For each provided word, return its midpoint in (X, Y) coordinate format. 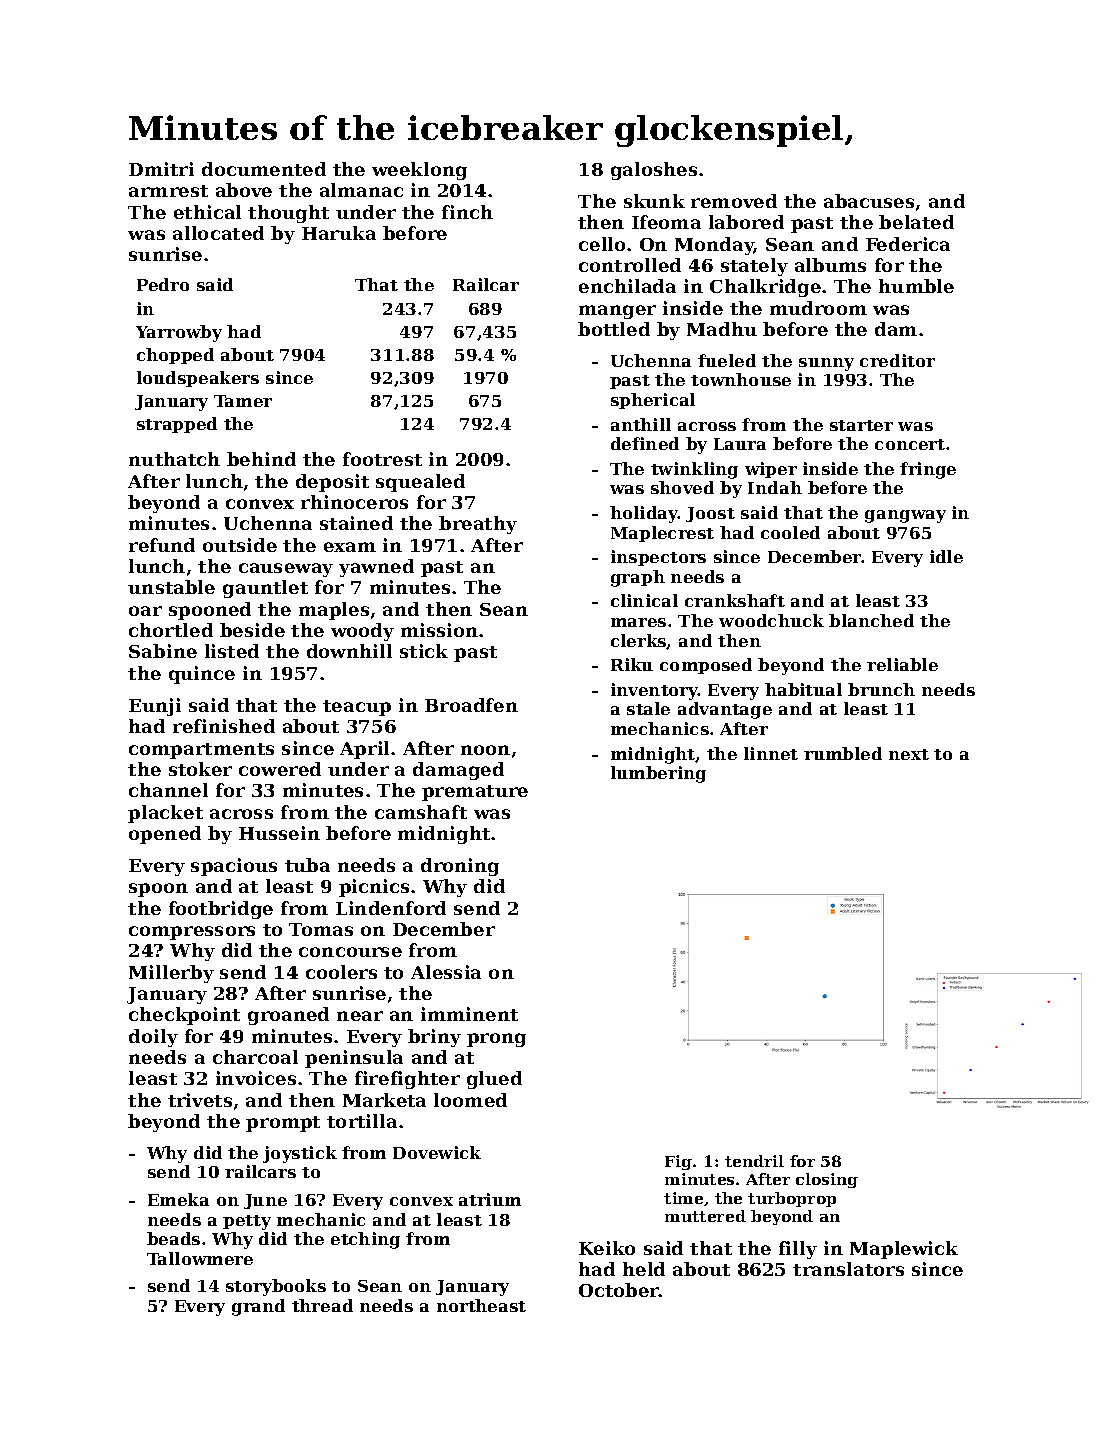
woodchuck (771, 620)
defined (645, 443)
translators (848, 1269)
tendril (754, 1161)
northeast (481, 1305)
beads (173, 1238)
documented (264, 169)
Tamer (243, 401)
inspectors (658, 558)
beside (252, 630)
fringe (928, 470)
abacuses (869, 201)
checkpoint (184, 1016)
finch (467, 212)
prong (496, 1040)
